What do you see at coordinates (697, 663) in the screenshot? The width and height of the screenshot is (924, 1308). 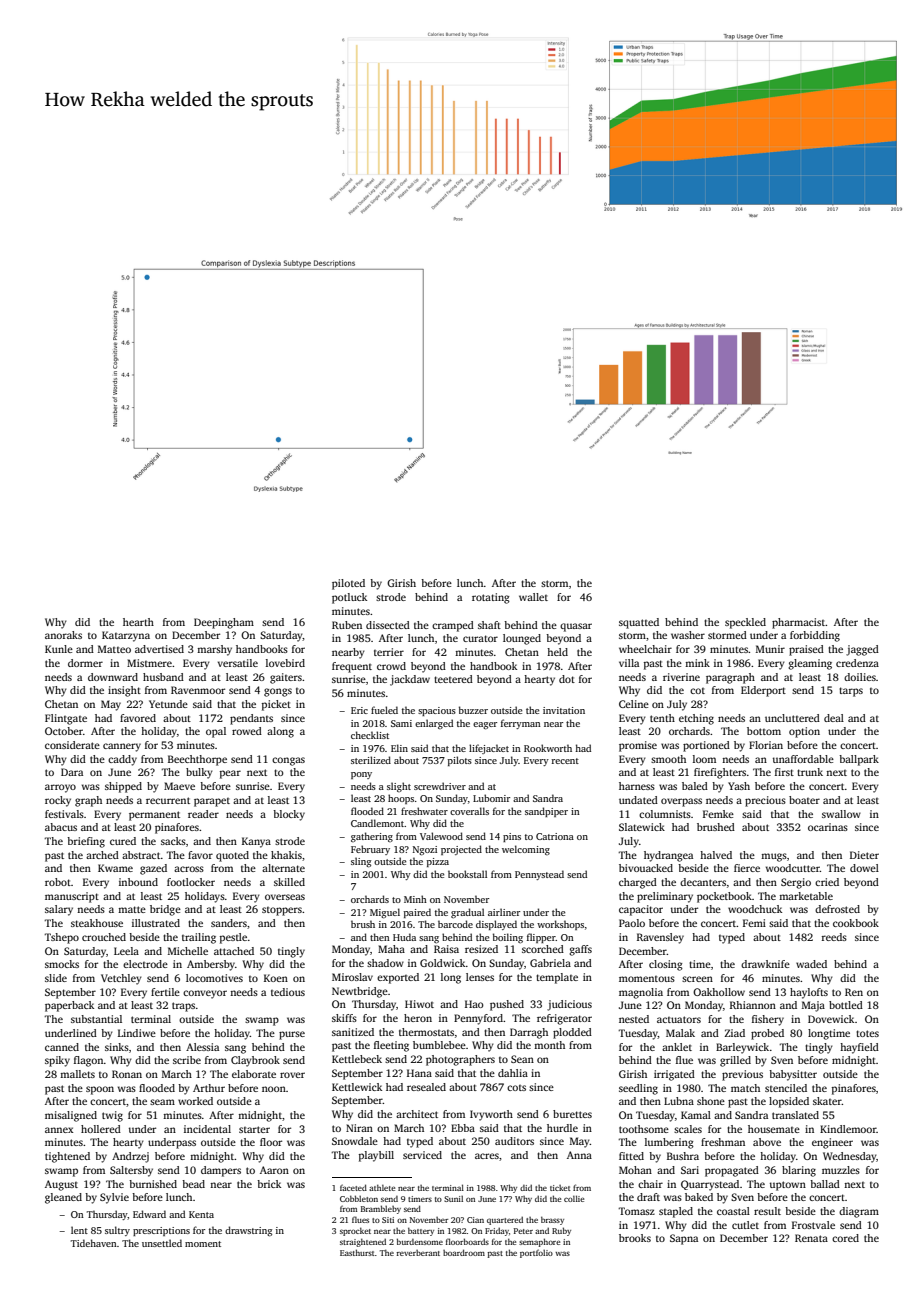 I see `mink` at bounding box center [697, 663].
